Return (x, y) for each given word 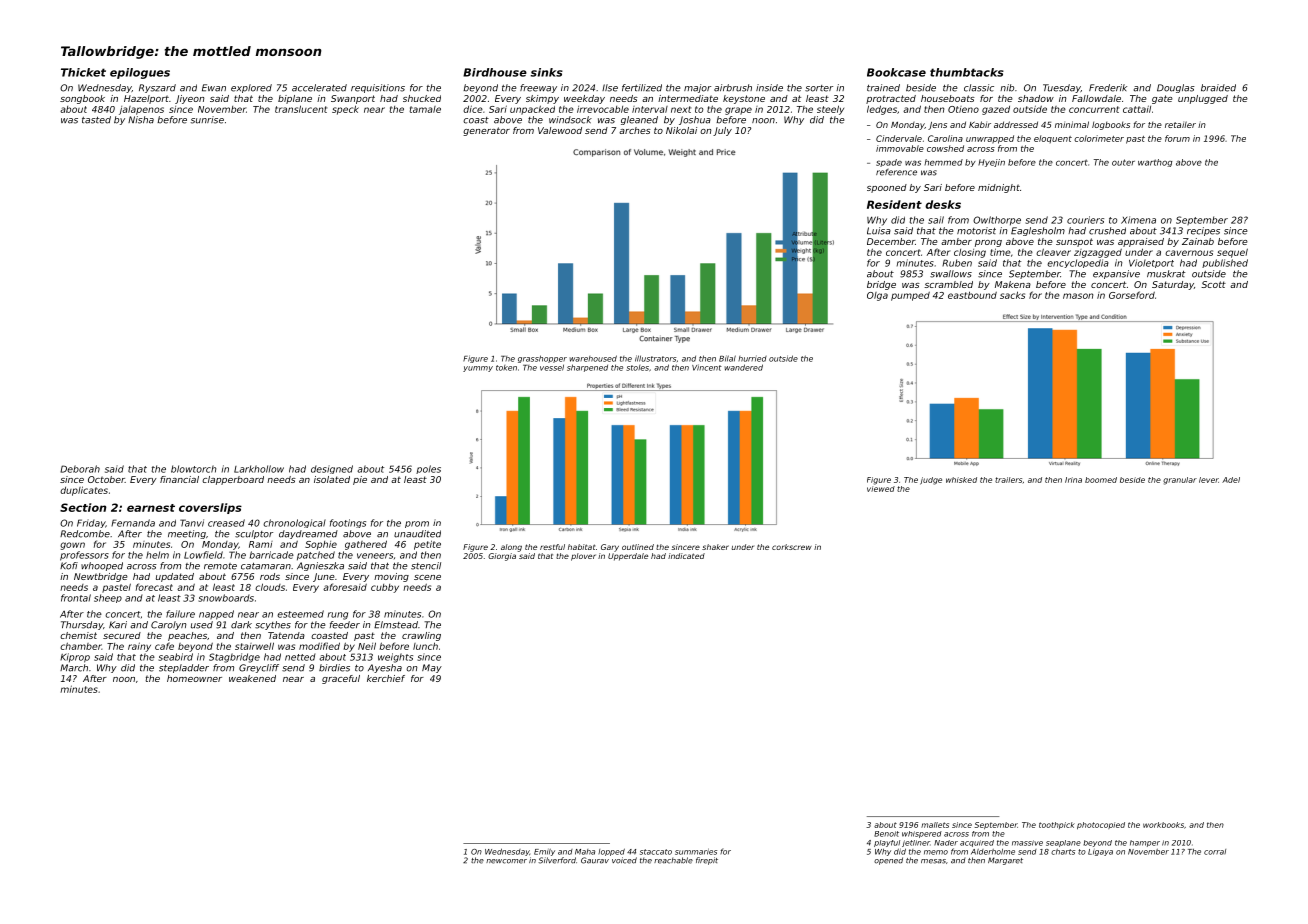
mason (1078, 296)
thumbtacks (967, 72)
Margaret (1005, 861)
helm (157, 555)
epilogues (140, 73)
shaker (715, 547)
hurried (752, 358)
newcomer (506, 861)
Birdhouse (495, 72)
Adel (1231, 480)
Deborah (80, 469)
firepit (707, 861)
